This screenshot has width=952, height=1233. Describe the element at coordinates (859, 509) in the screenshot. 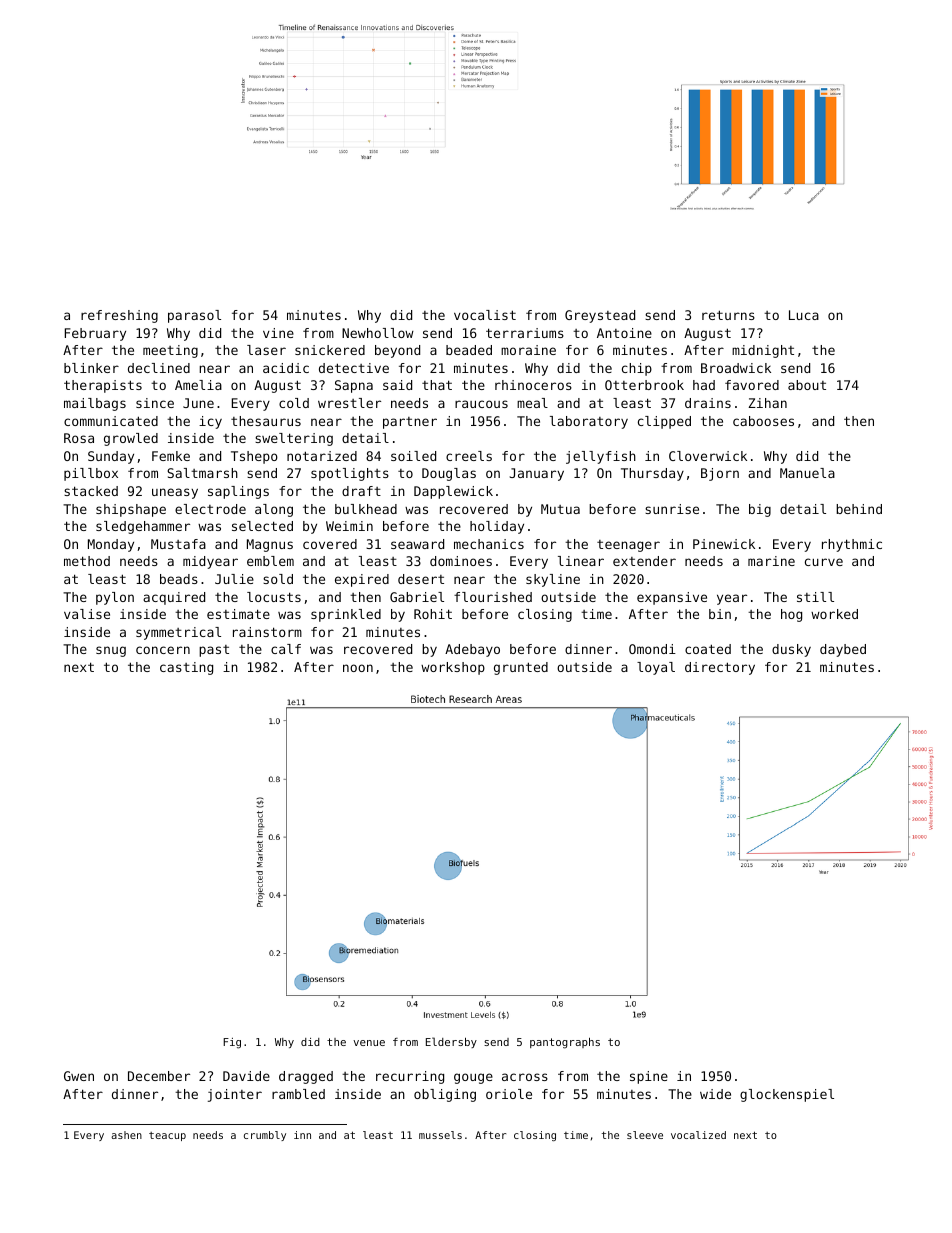

I see `behind` at that location.
